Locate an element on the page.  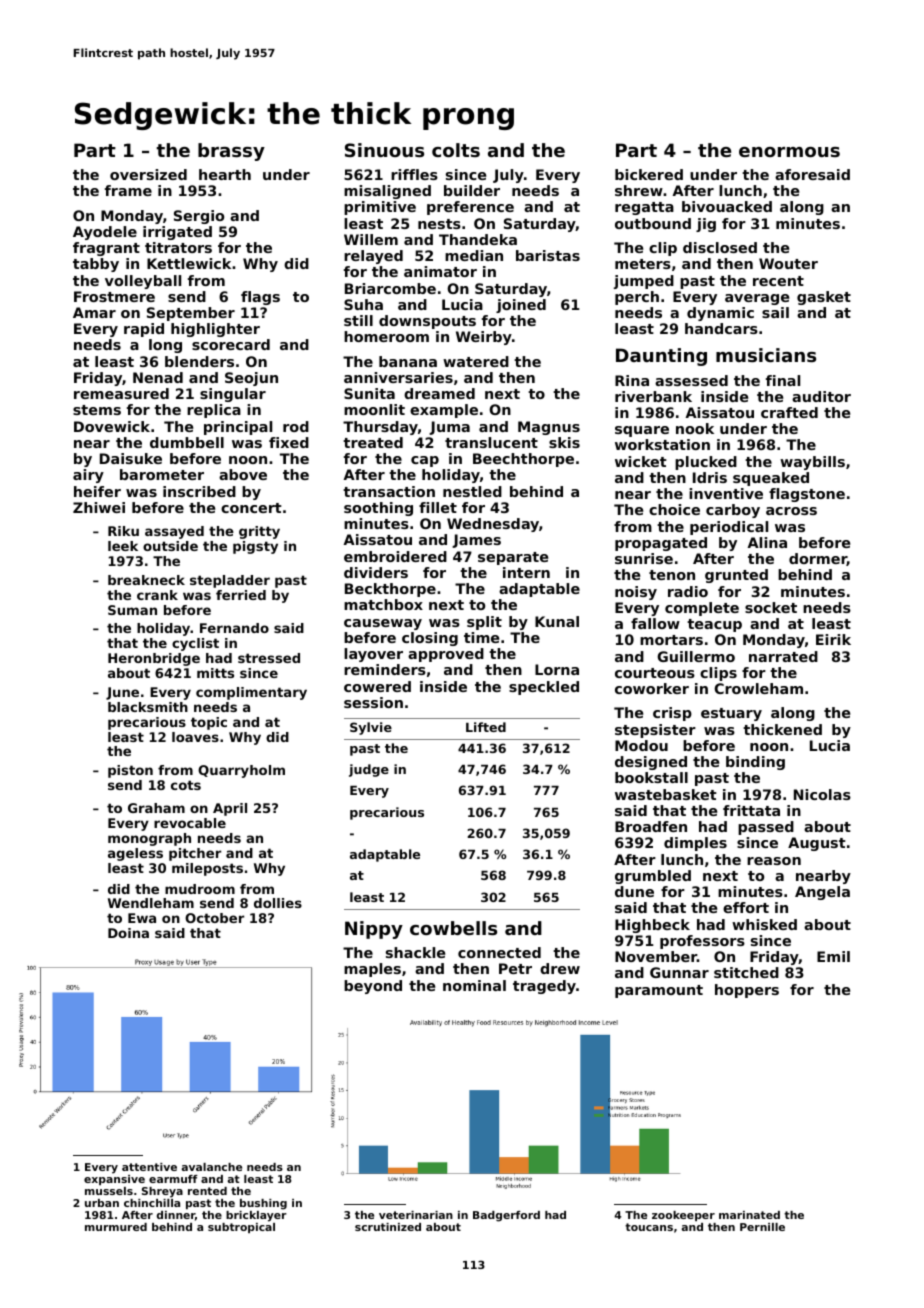
cowered is located at coordinates (377, 686).
